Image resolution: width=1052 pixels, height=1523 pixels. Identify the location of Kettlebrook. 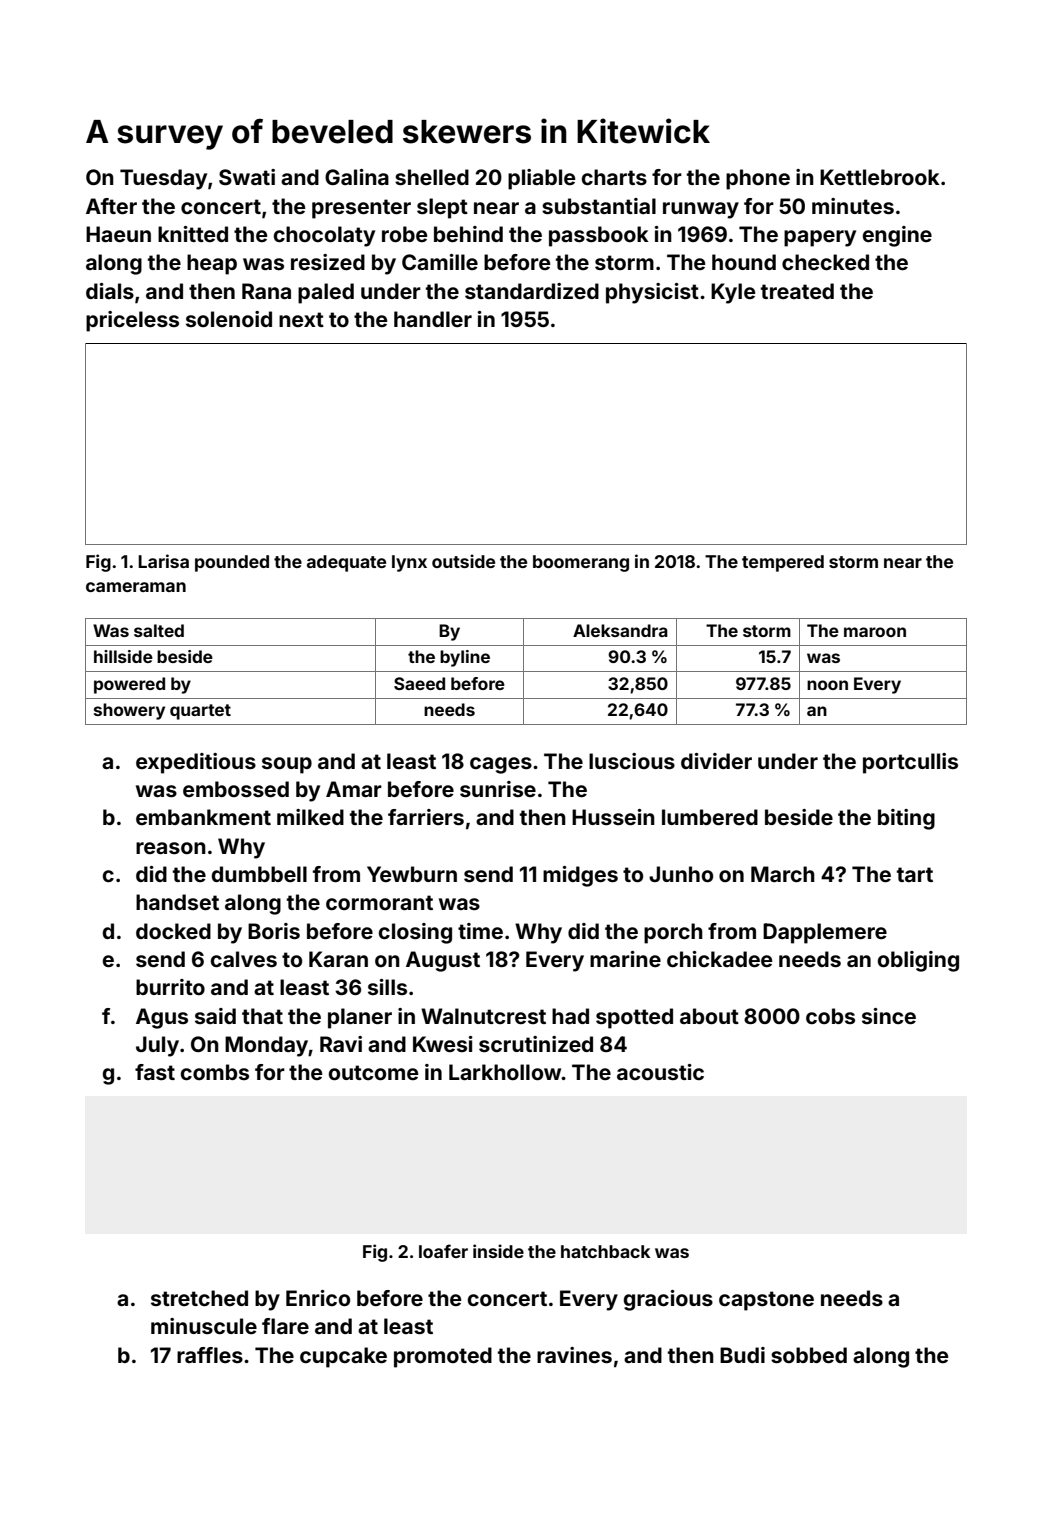
(880, 177).
